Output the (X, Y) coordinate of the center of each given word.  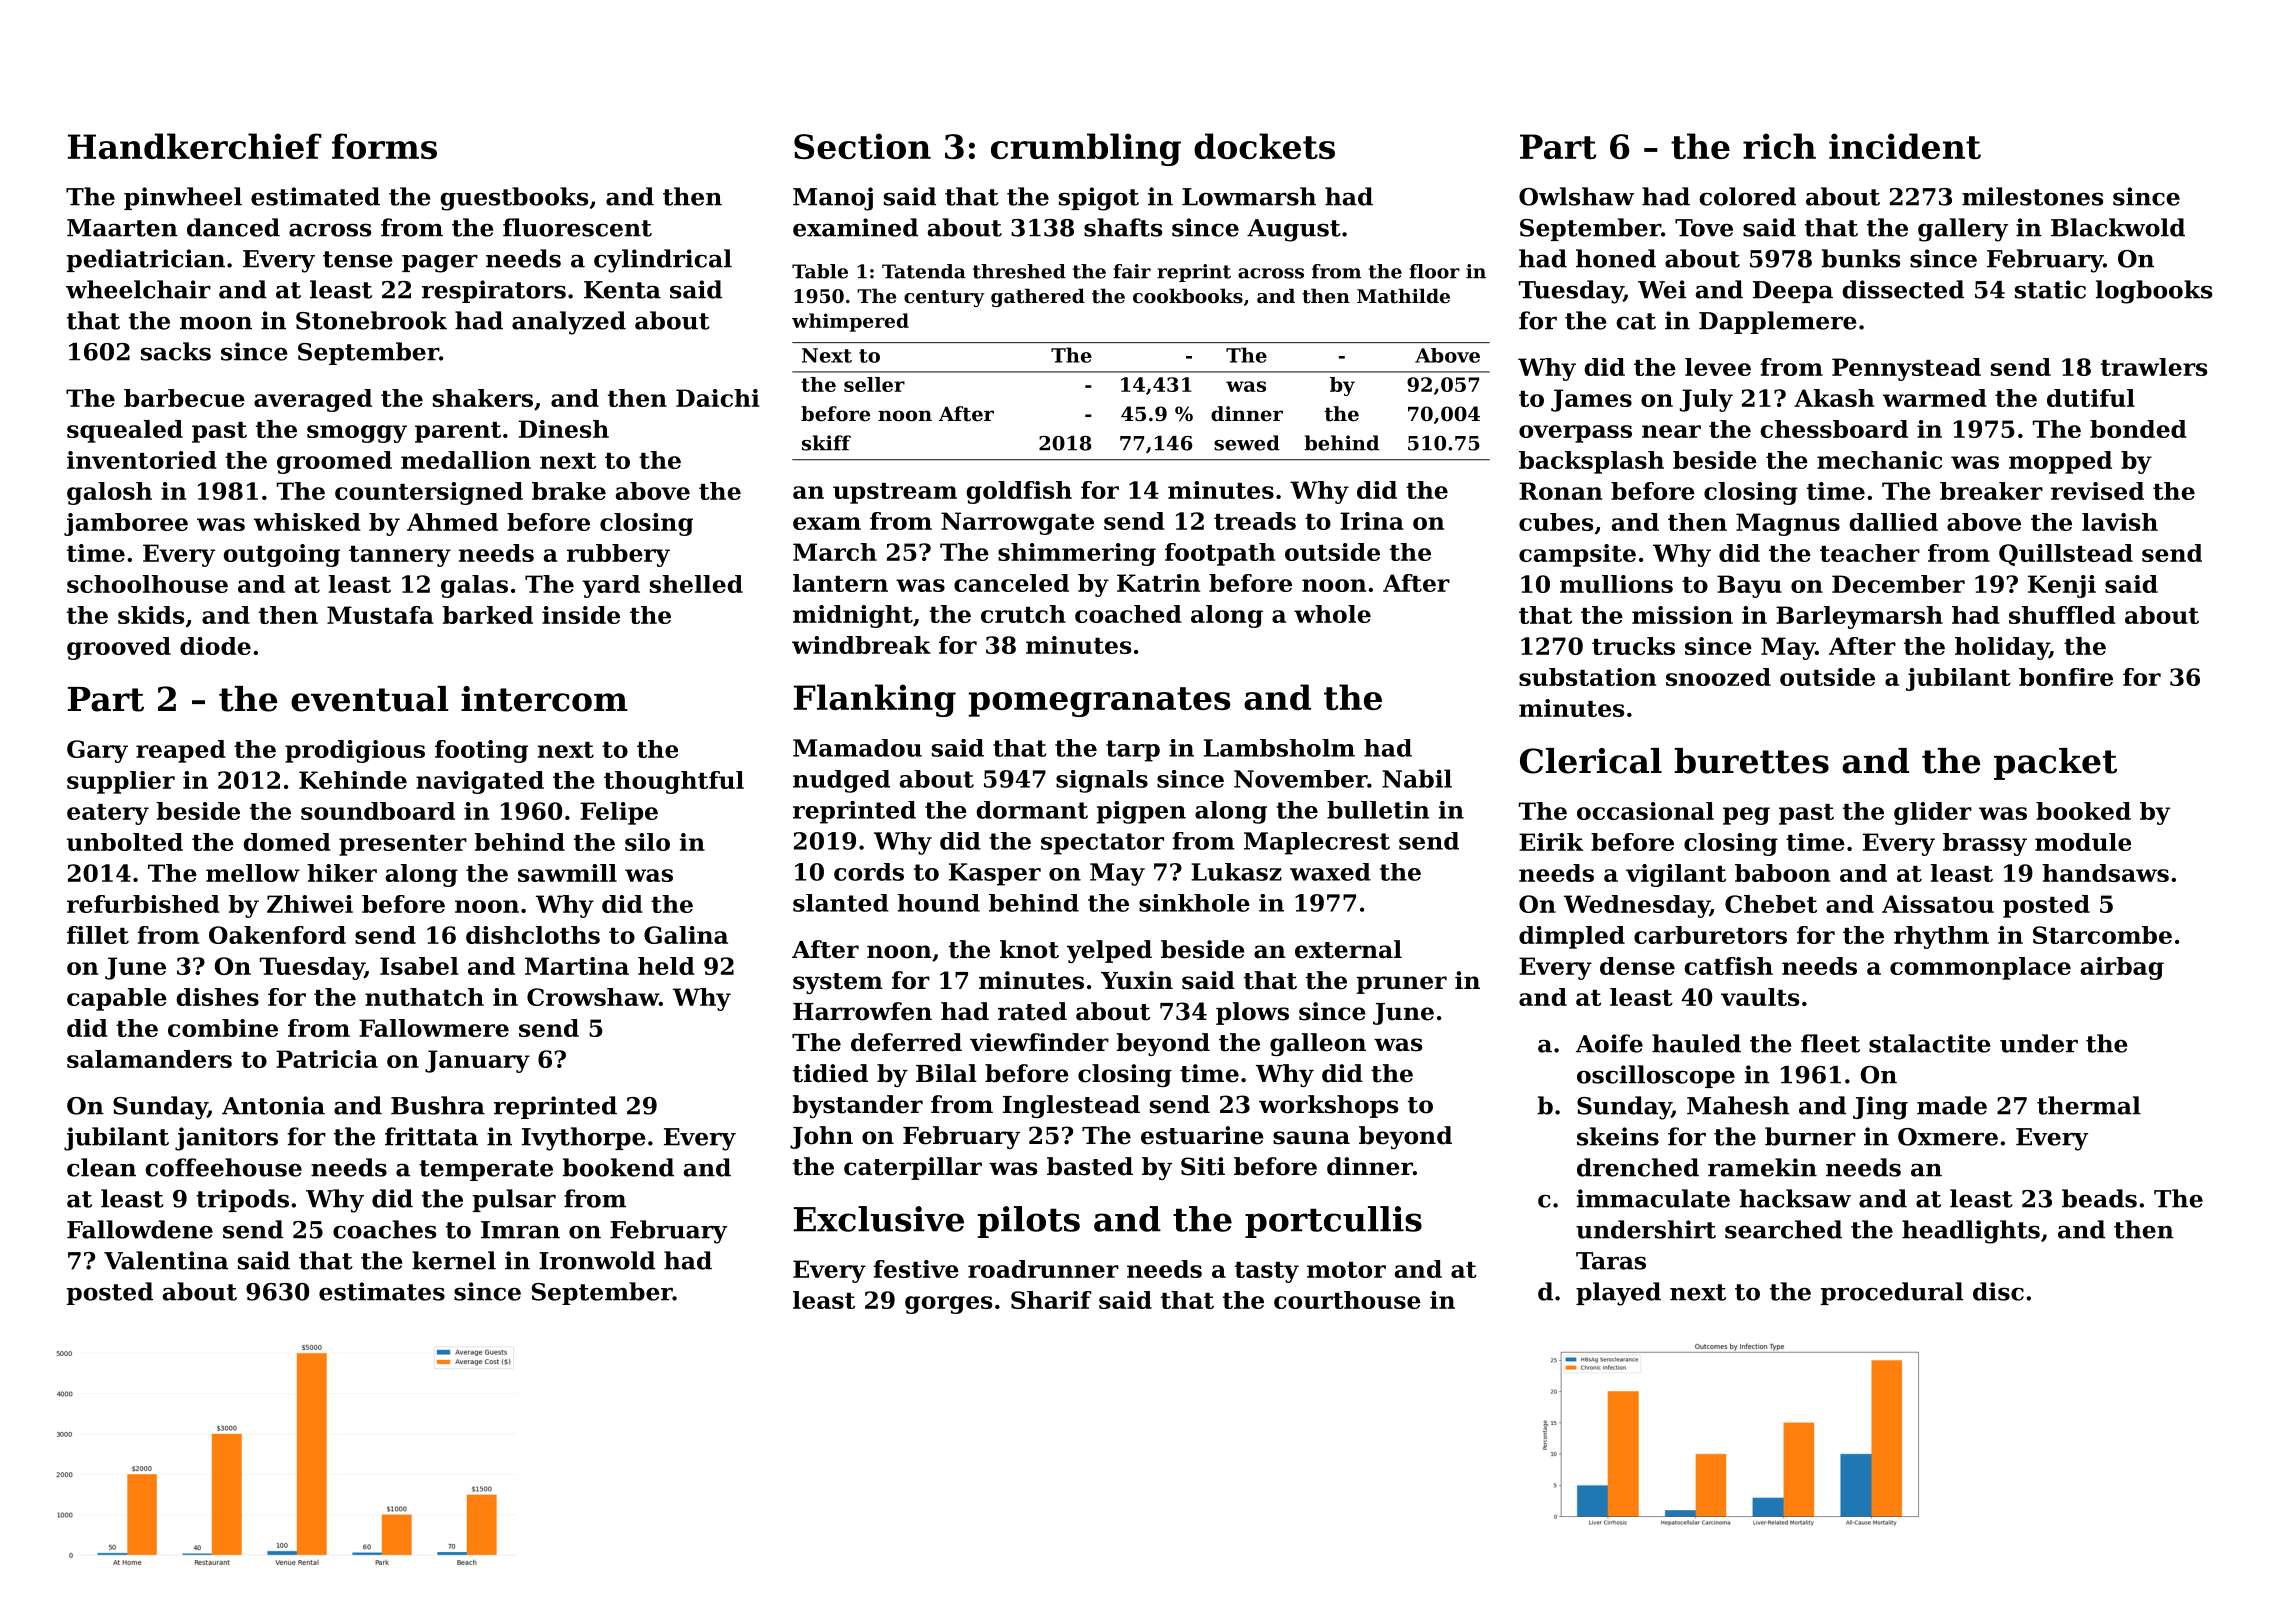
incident (1905, 146)
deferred (906, 1042)
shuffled (2062, 615)
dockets (1264, 146)
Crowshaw (593, 997)
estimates (382, 1291)
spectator (1102, 844)
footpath (1220, 554)
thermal (2089, 1105)
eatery (108, 814)
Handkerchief (195, 146)
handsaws (2105, 873)
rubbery (618, 555)
